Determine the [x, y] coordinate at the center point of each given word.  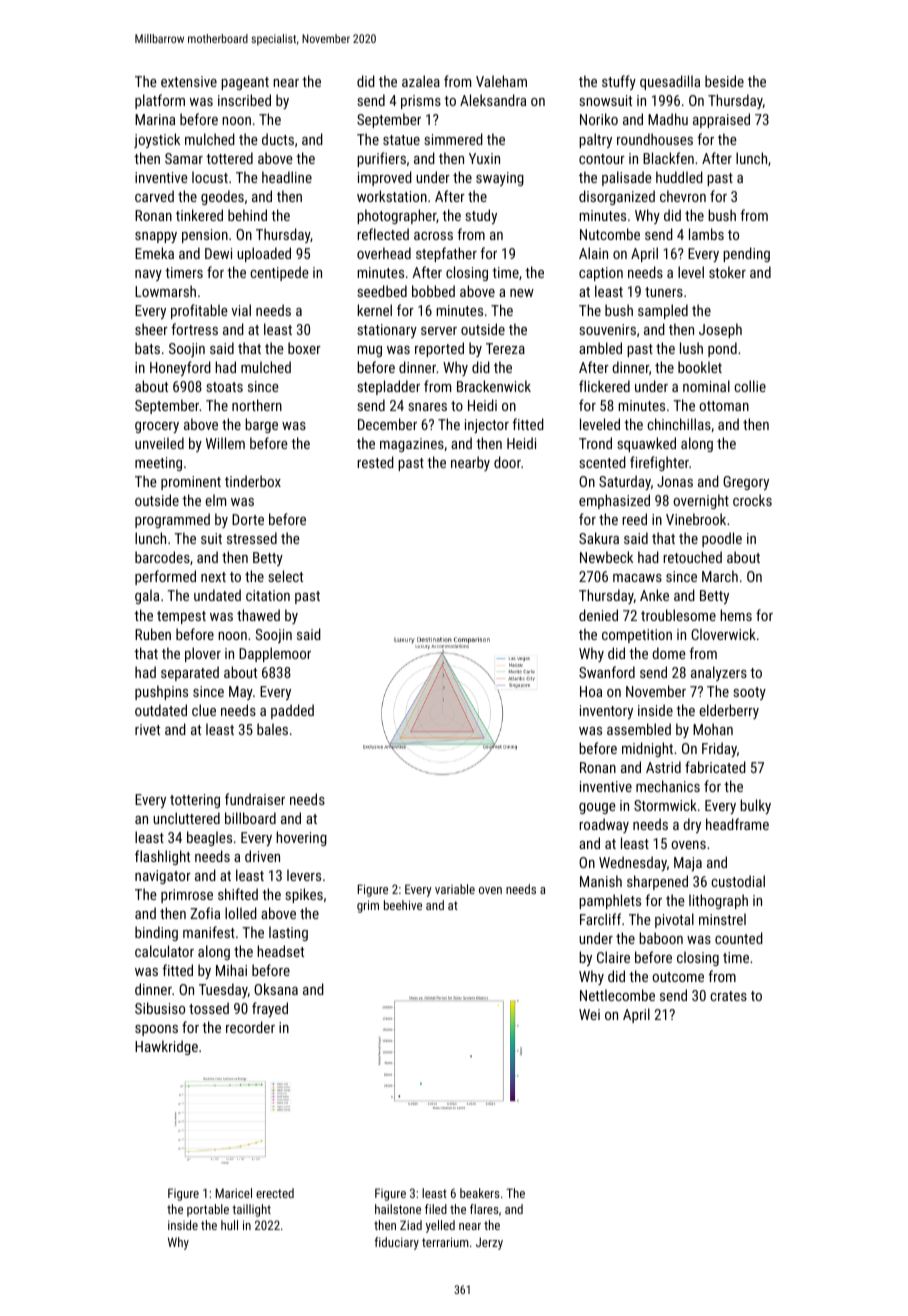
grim [368, 906]
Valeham [501, 81]
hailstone [398, 1209]
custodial [738, 881]
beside [724, 81]
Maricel [233, 1193]
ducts [278, 139]
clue [204, 710]
